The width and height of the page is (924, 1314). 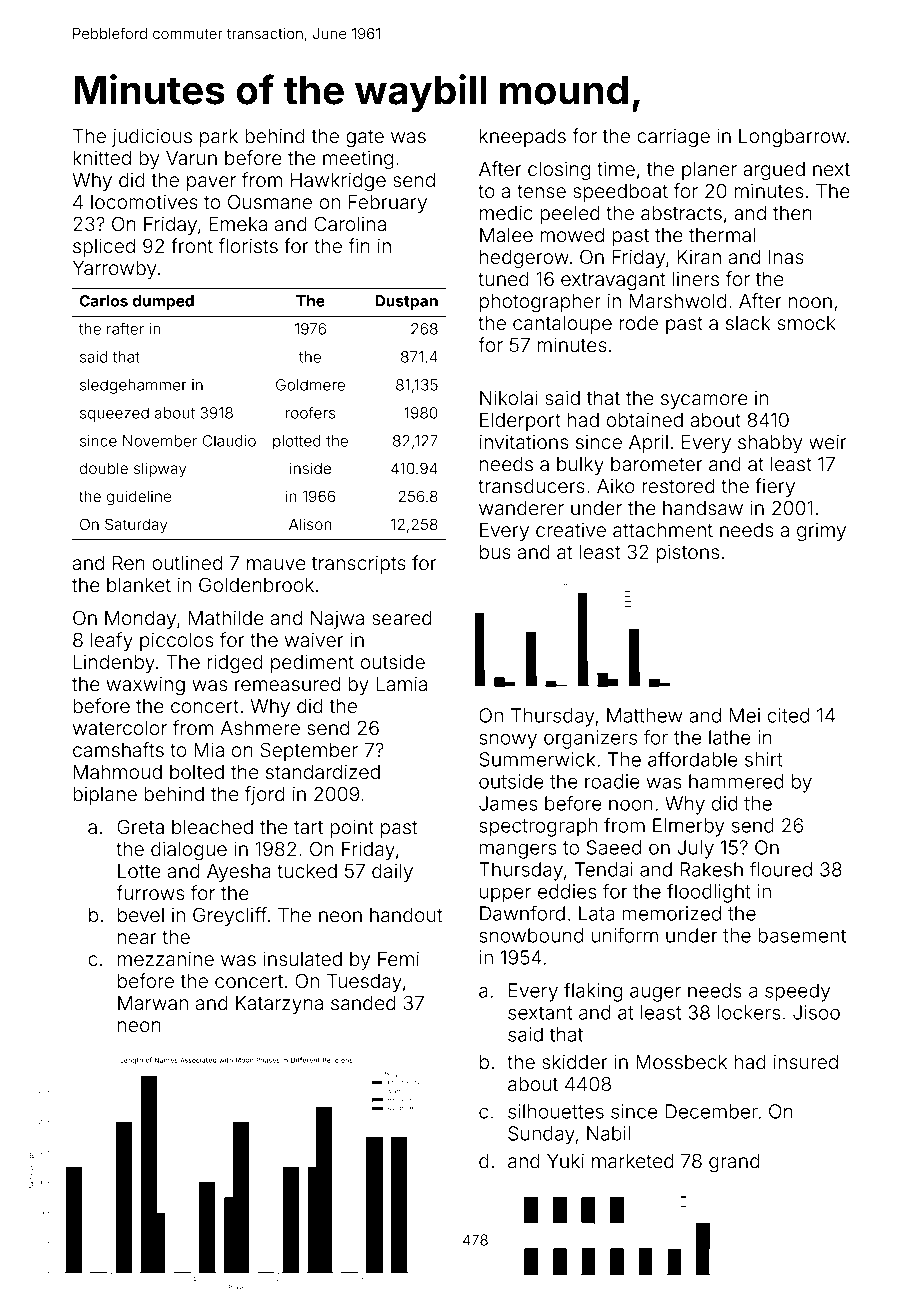 I want to click on floured, so click(x=781, y=869).
